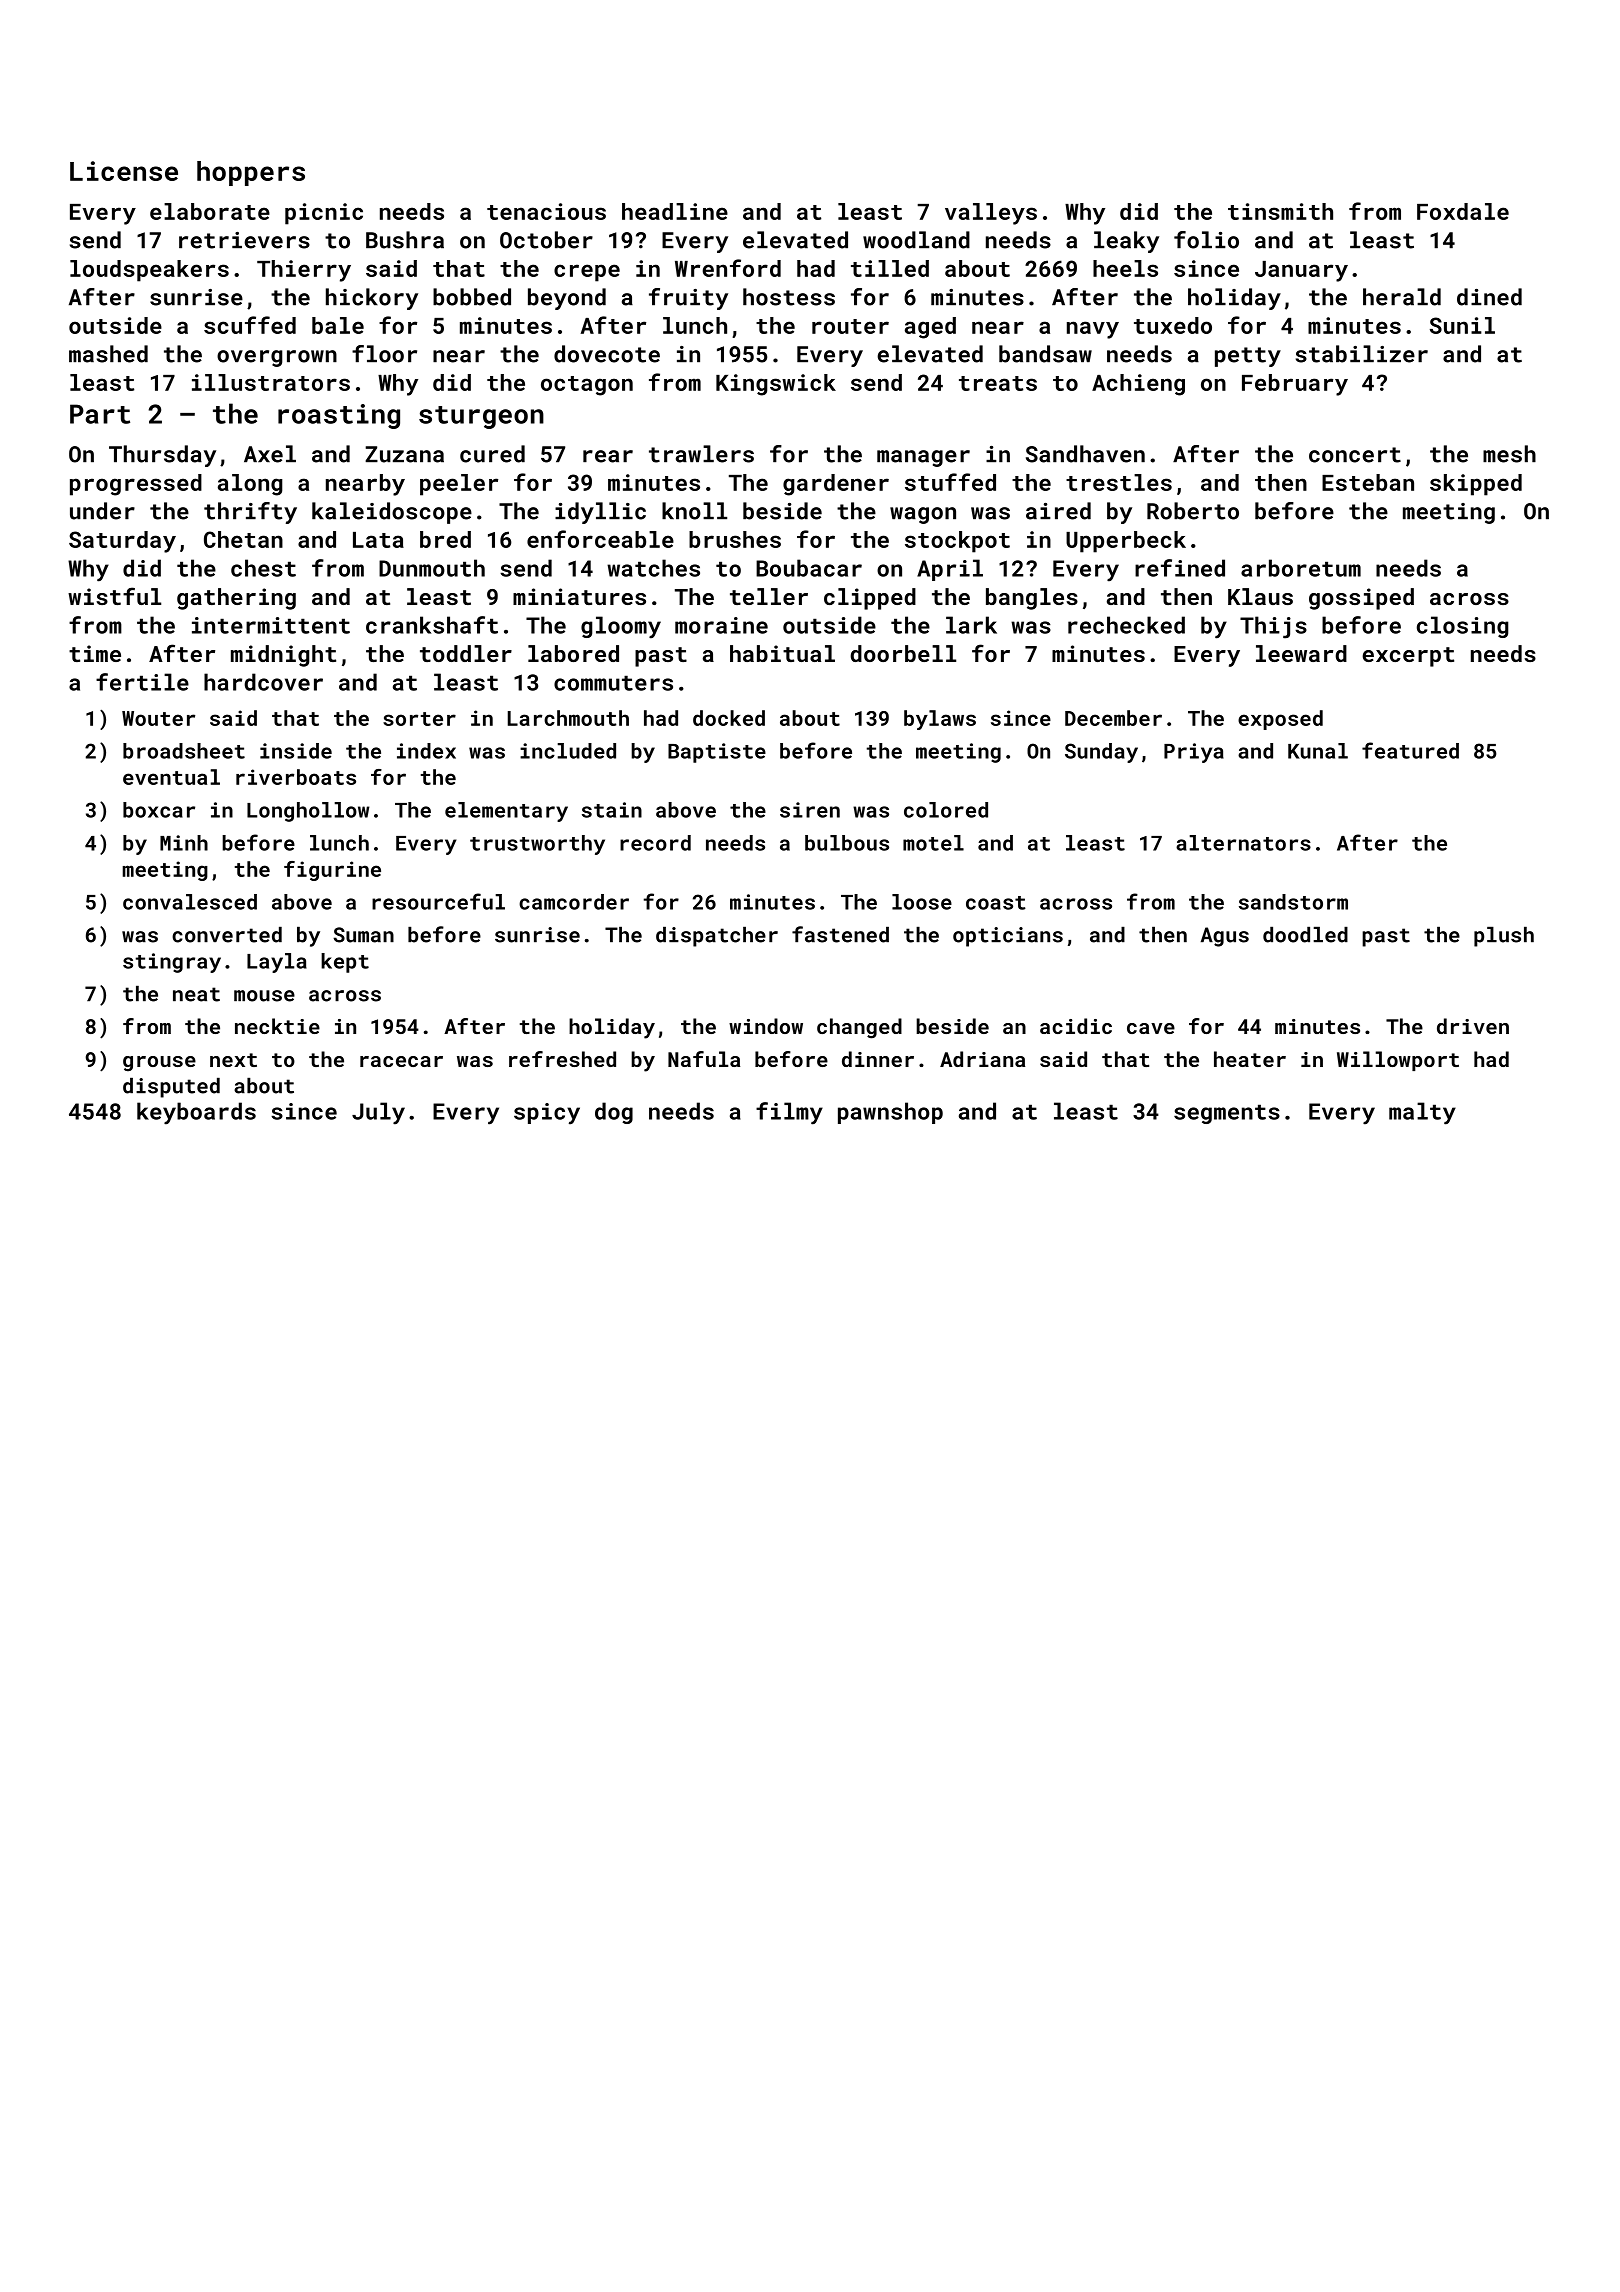  What do you see at coordinates (729, 718) in the screenshot?
I see `docked` at bounding box center [729, 718].
